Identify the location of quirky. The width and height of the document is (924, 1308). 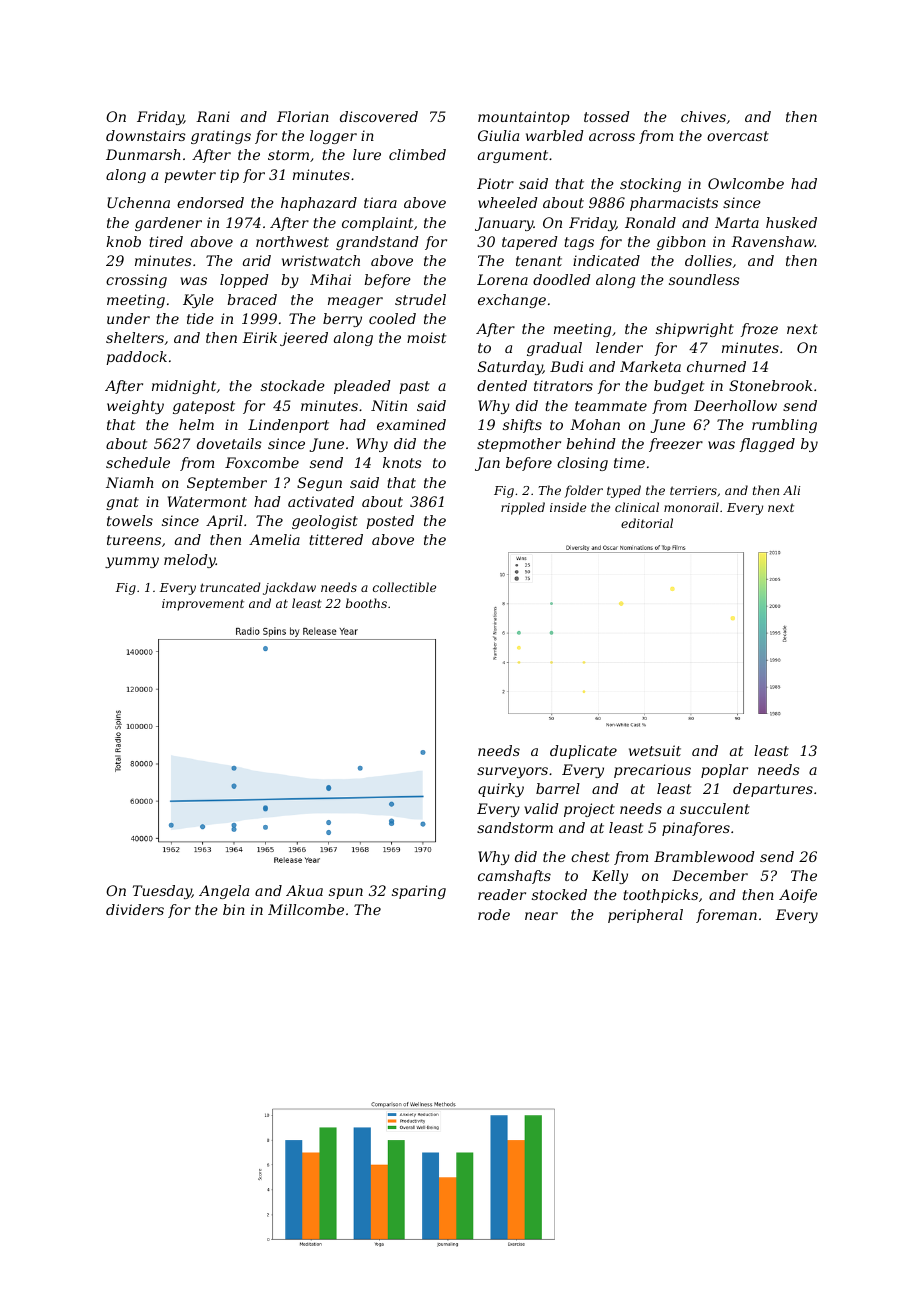
(501, 790).
